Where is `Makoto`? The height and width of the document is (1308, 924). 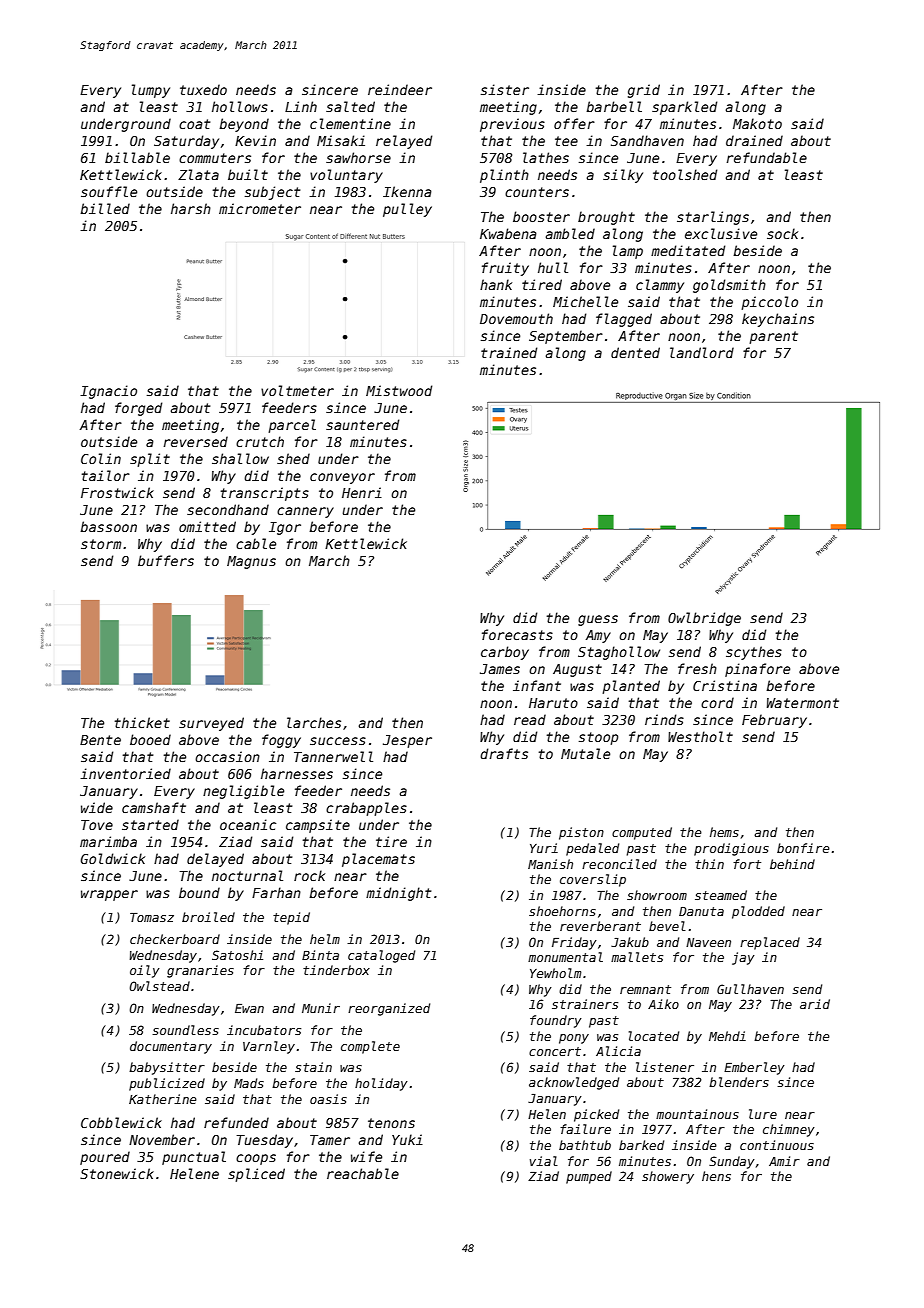 Makoto is located at coordinates (757, 123).
